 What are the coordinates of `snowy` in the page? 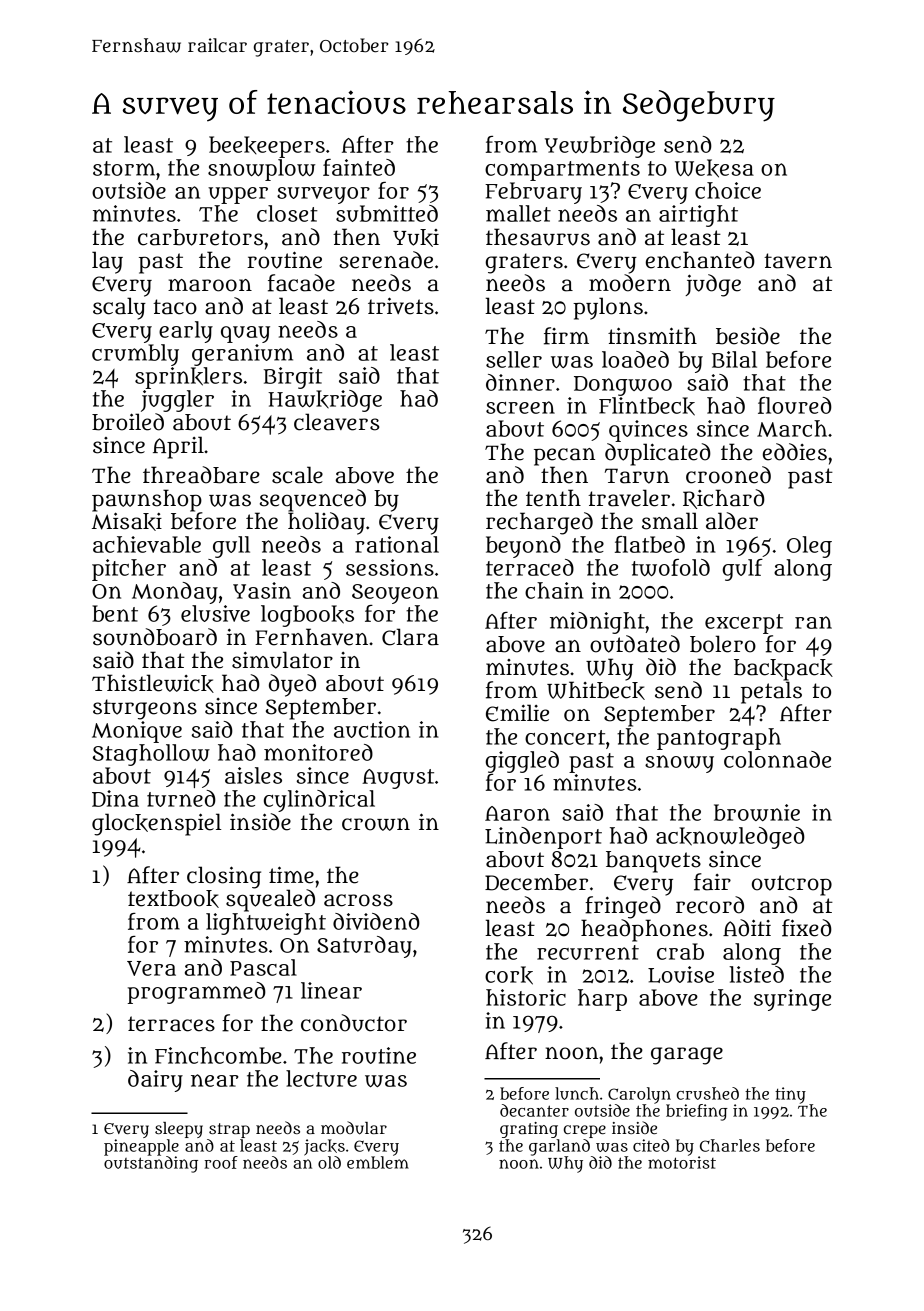 It's located at (679, 764).
